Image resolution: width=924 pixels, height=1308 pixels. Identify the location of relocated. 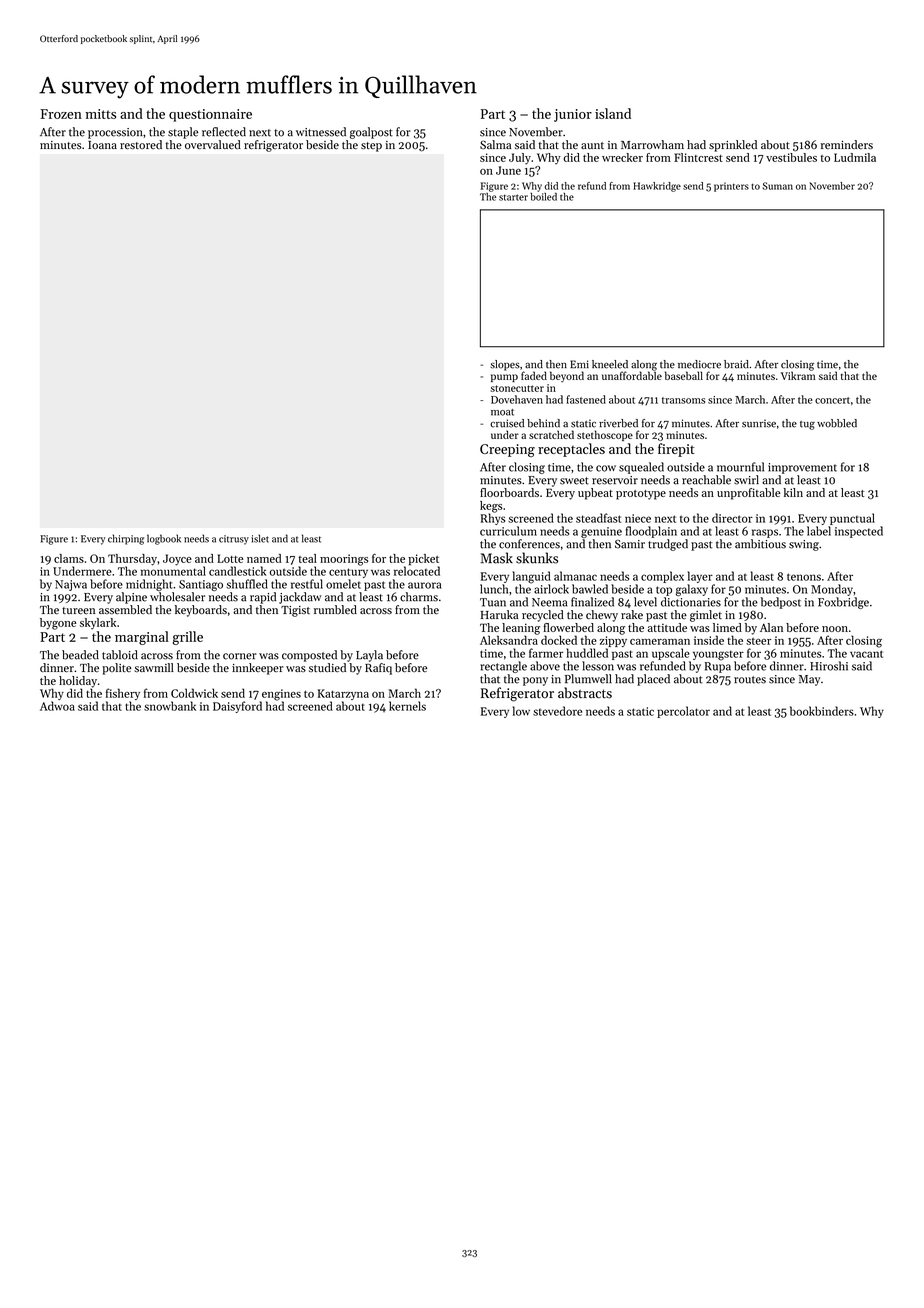
(417, 571).
